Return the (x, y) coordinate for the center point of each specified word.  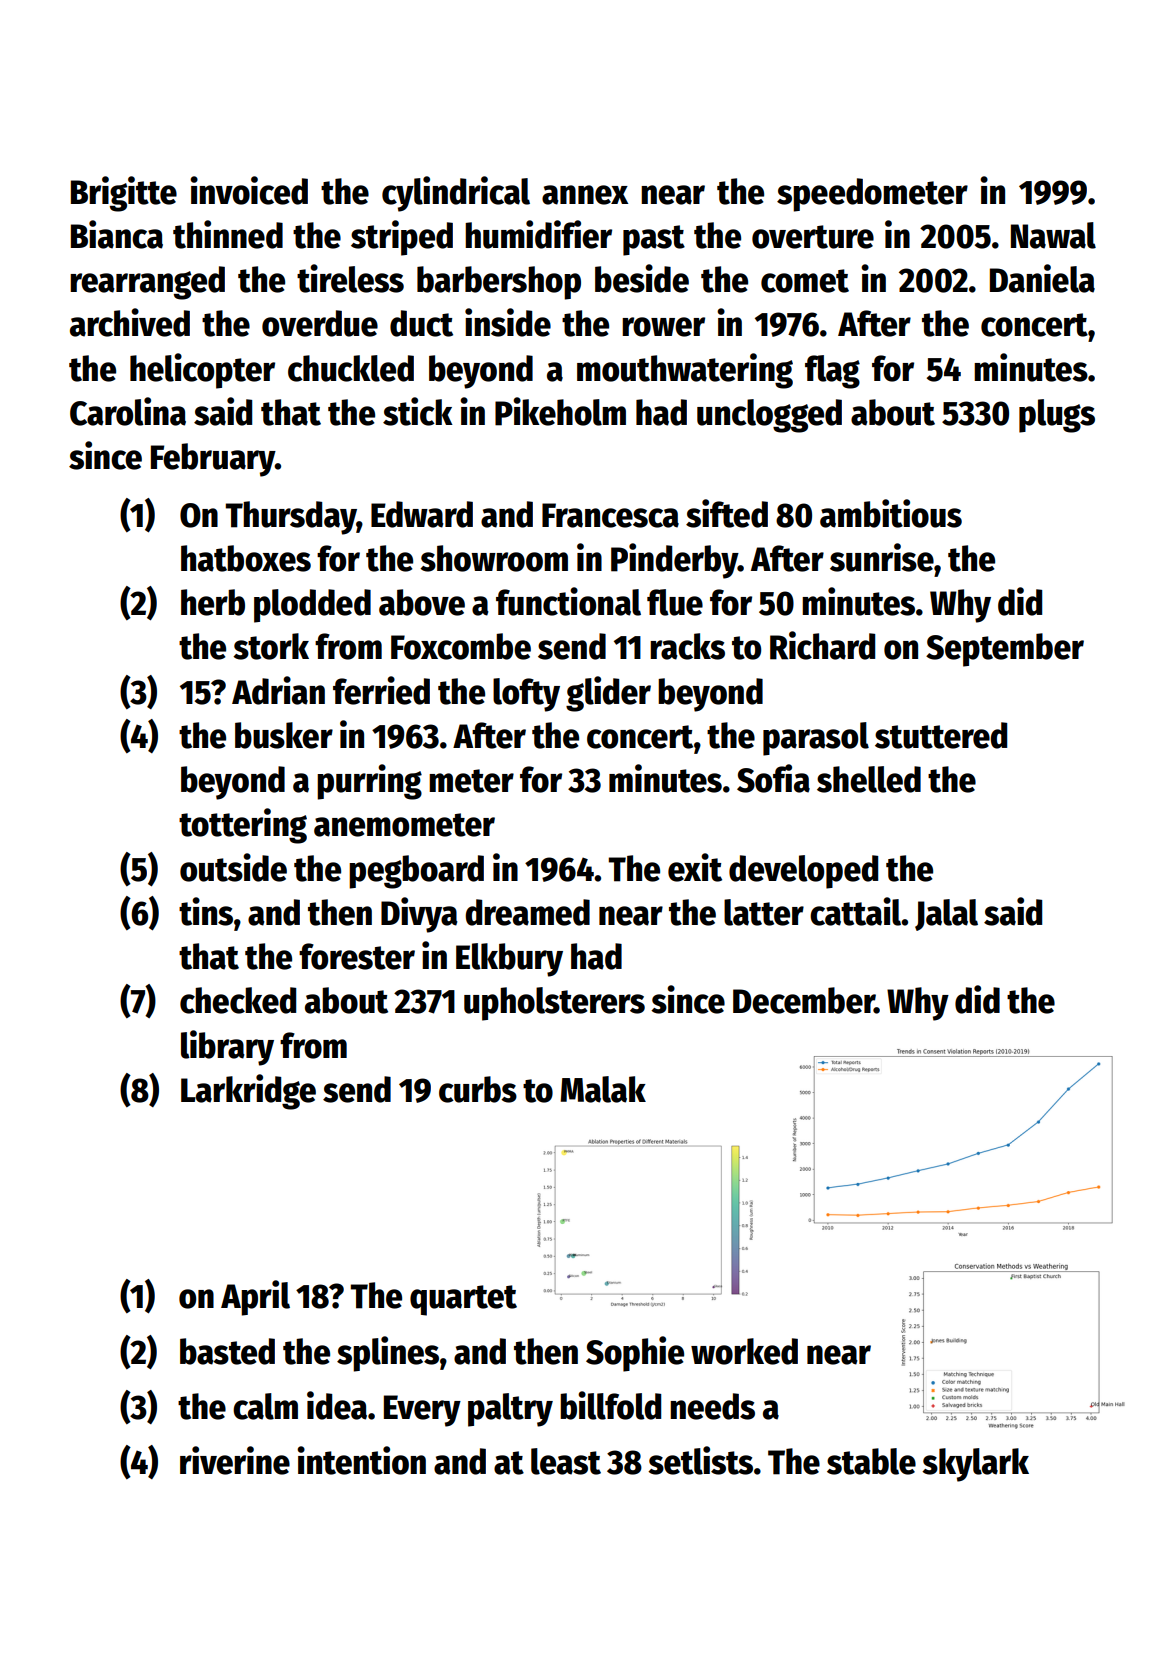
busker (284, 735)
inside (508, 322)
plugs (1057, 416)
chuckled (351, 368)
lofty (526, 695)
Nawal (1053, 235)
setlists (700, 1460)
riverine (235, 1460)
